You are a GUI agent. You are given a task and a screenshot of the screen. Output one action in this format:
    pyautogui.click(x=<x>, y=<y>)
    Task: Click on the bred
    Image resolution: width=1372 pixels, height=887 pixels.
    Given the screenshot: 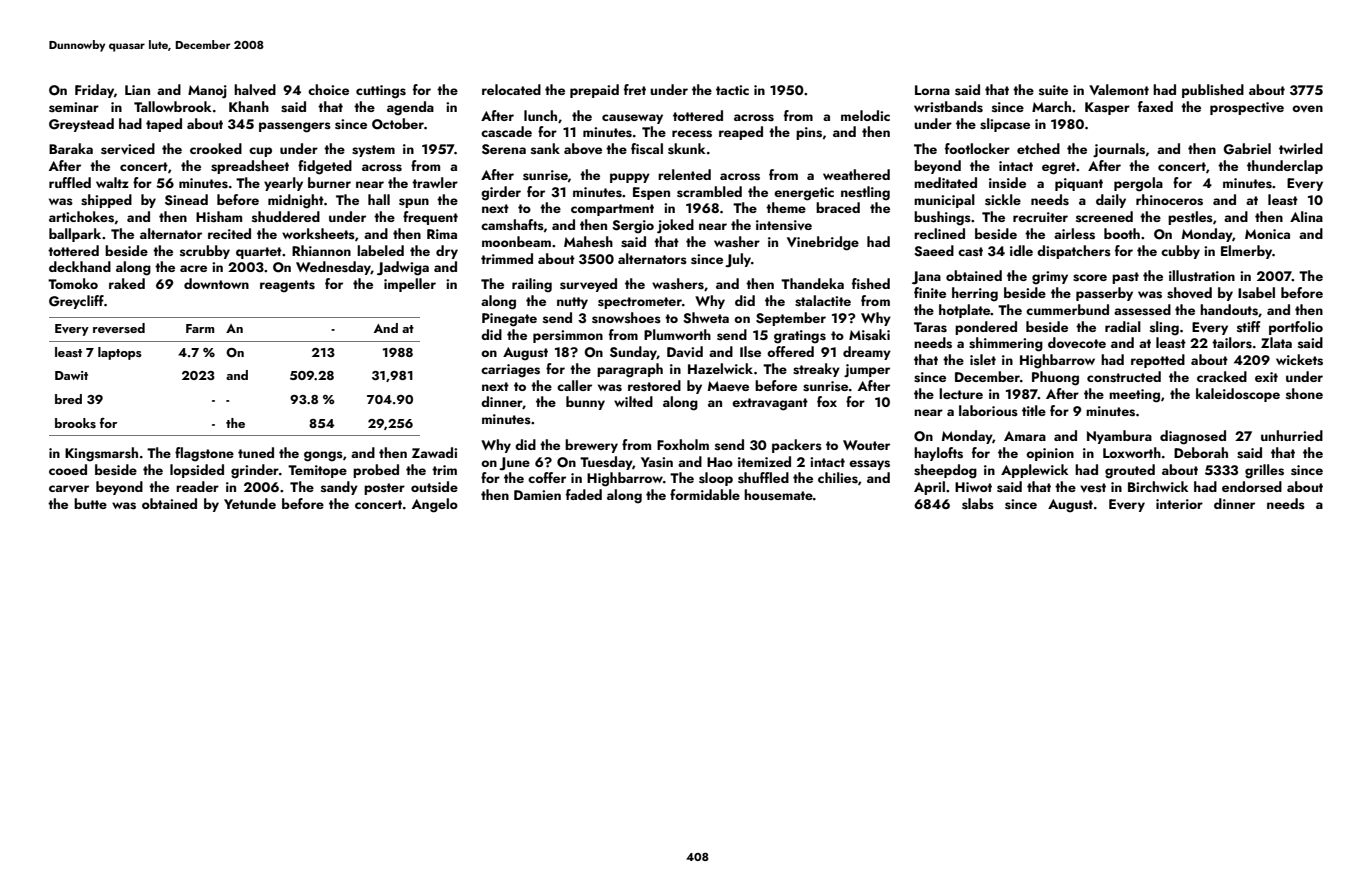 What is the action you would take?
    pyautogui.click(x=68, y=399)
